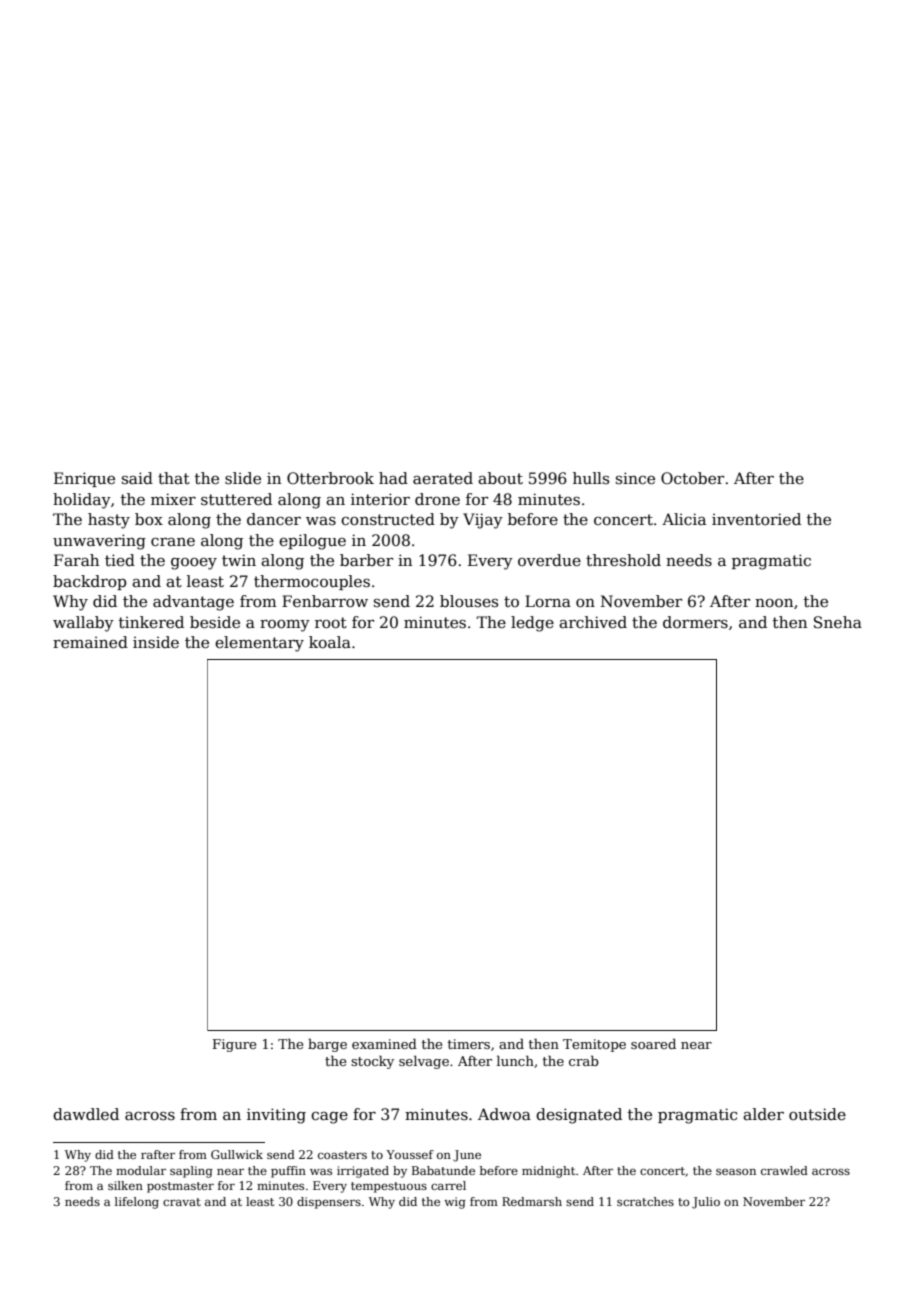 This screenshot has height=1308, width=924. What do you see at coordinates (469, 1044) in the screenshot?
I see `timers` at bounding box center [469, 1044].
